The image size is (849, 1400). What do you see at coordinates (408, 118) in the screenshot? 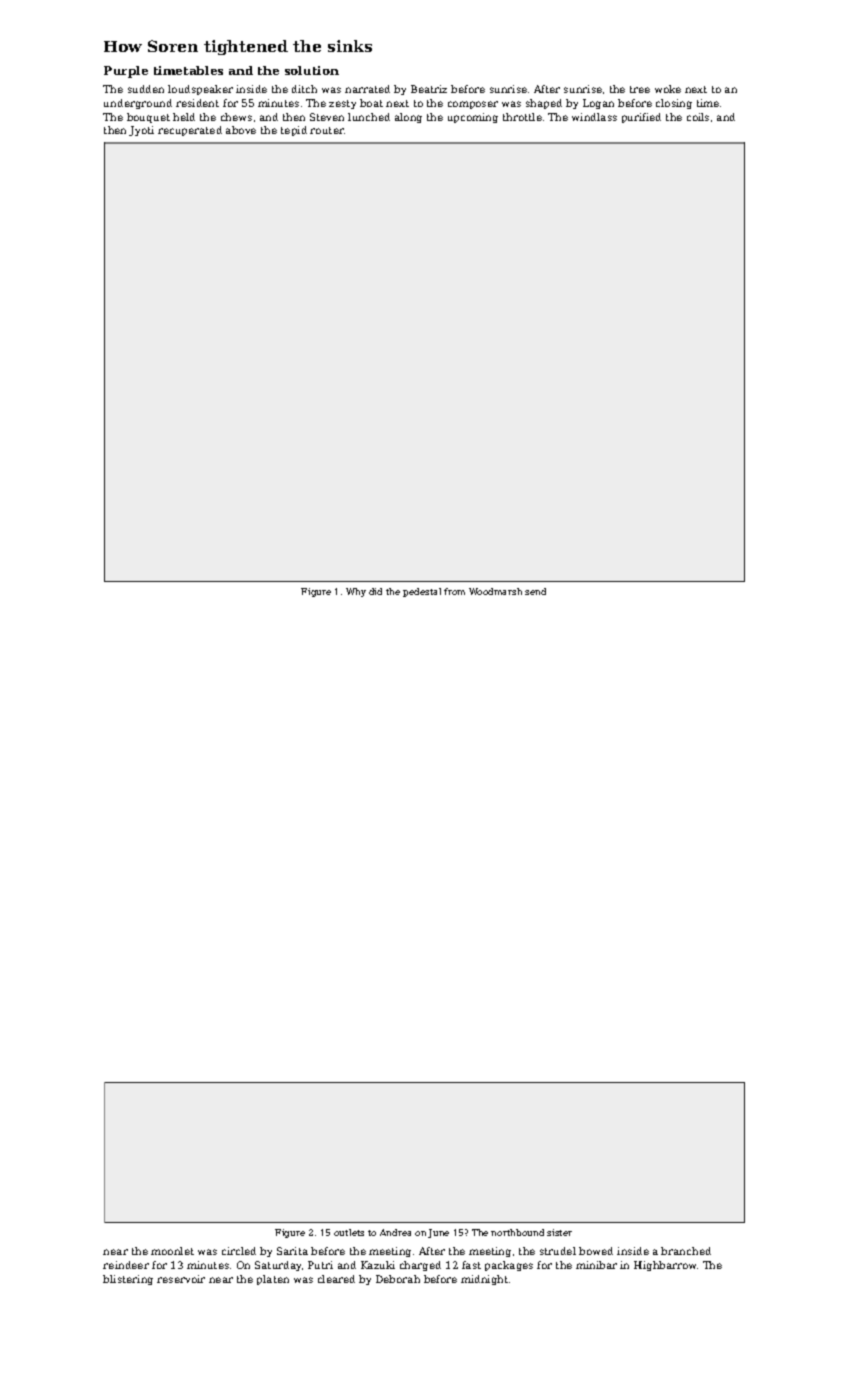
I see `along` at bounding box center [408, 118].
